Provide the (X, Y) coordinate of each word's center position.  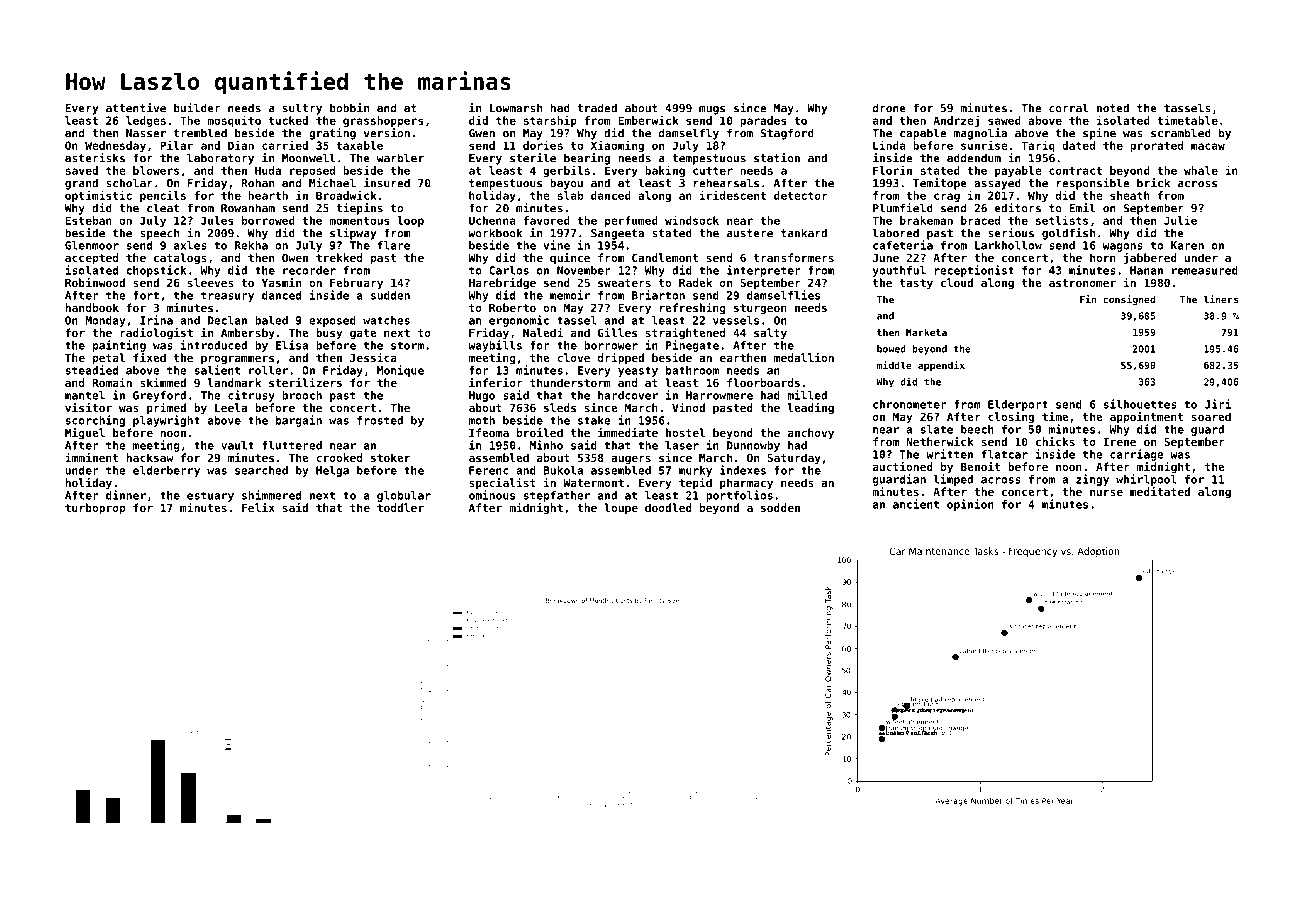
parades (763, 121)
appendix (941, 366)
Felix (258, 507)
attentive (136, 108)
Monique (400, 371)
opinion (970, 505)
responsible (1093, 184)
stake (594, 420)
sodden (780, 507)
